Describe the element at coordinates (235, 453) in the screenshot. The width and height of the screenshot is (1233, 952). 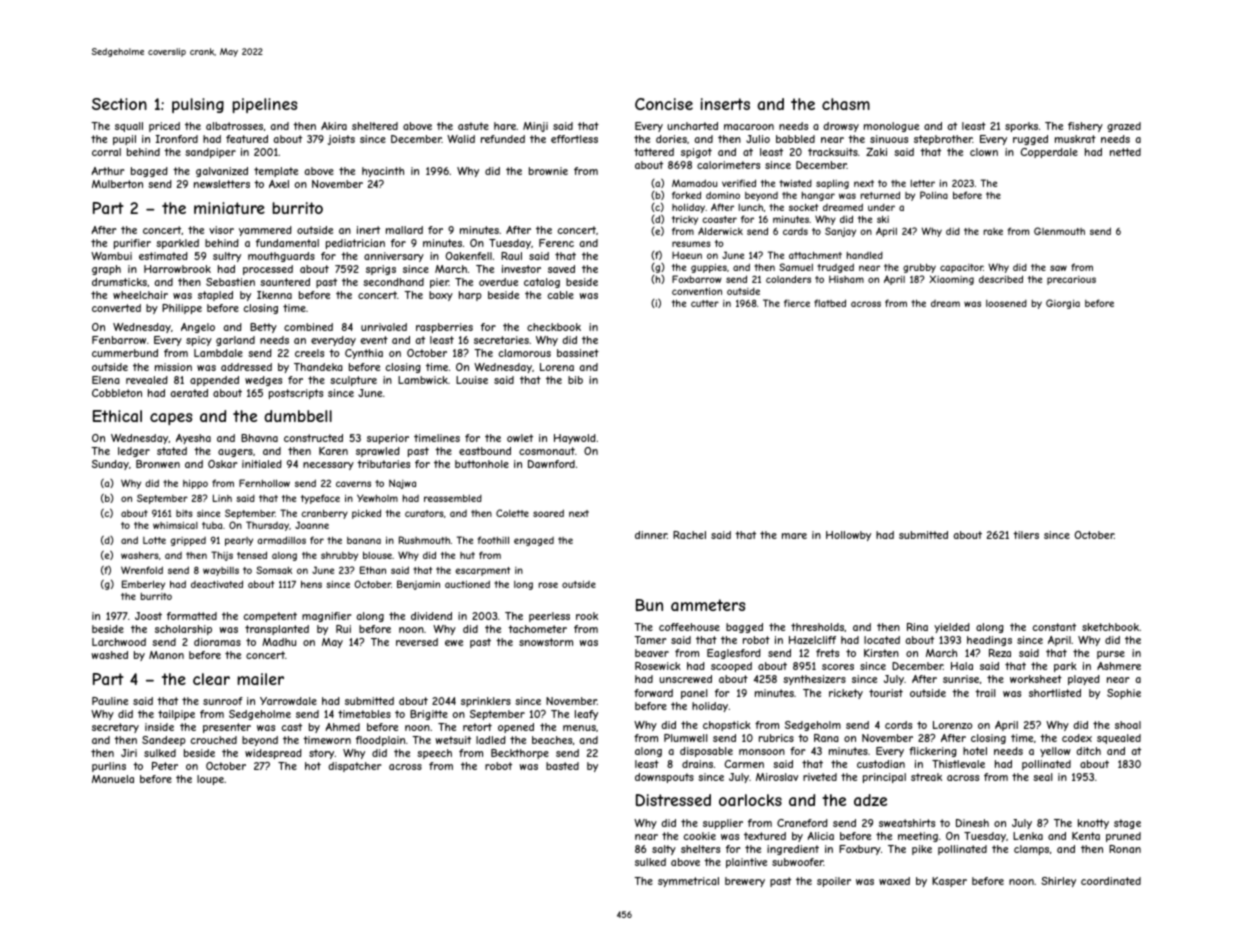
I see `augers` at that location.
